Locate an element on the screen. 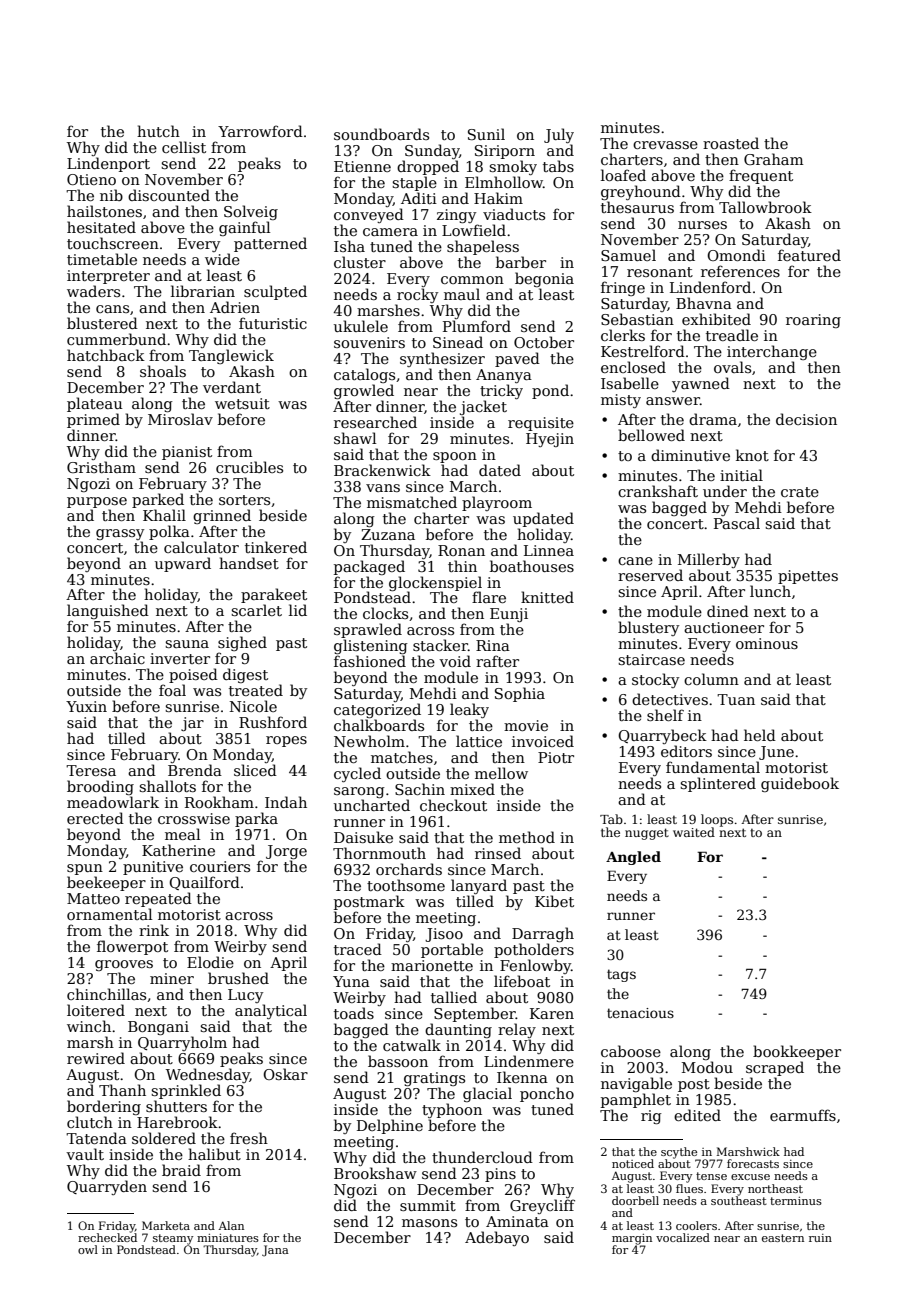  jacket is located at coordinates (483, 407).
